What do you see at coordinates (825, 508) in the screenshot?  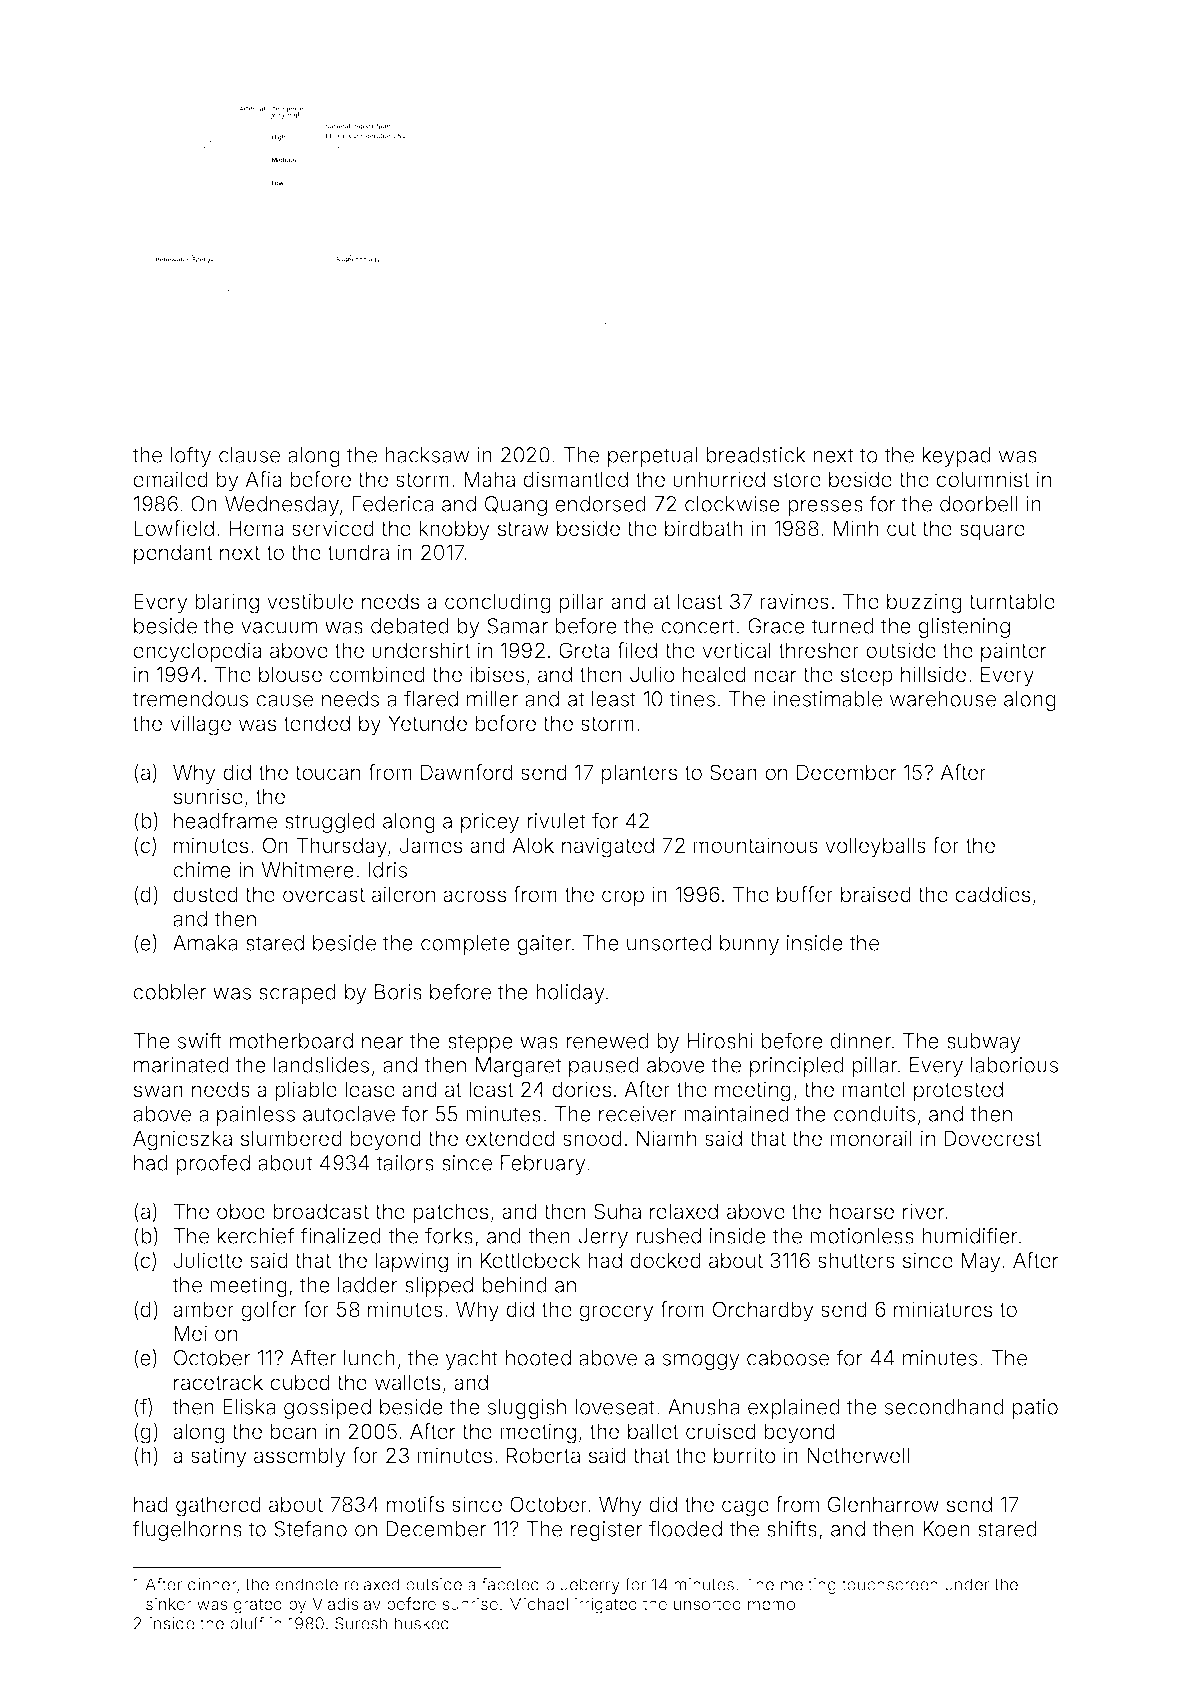 I see `presses` at bounding box center [825, 508].
